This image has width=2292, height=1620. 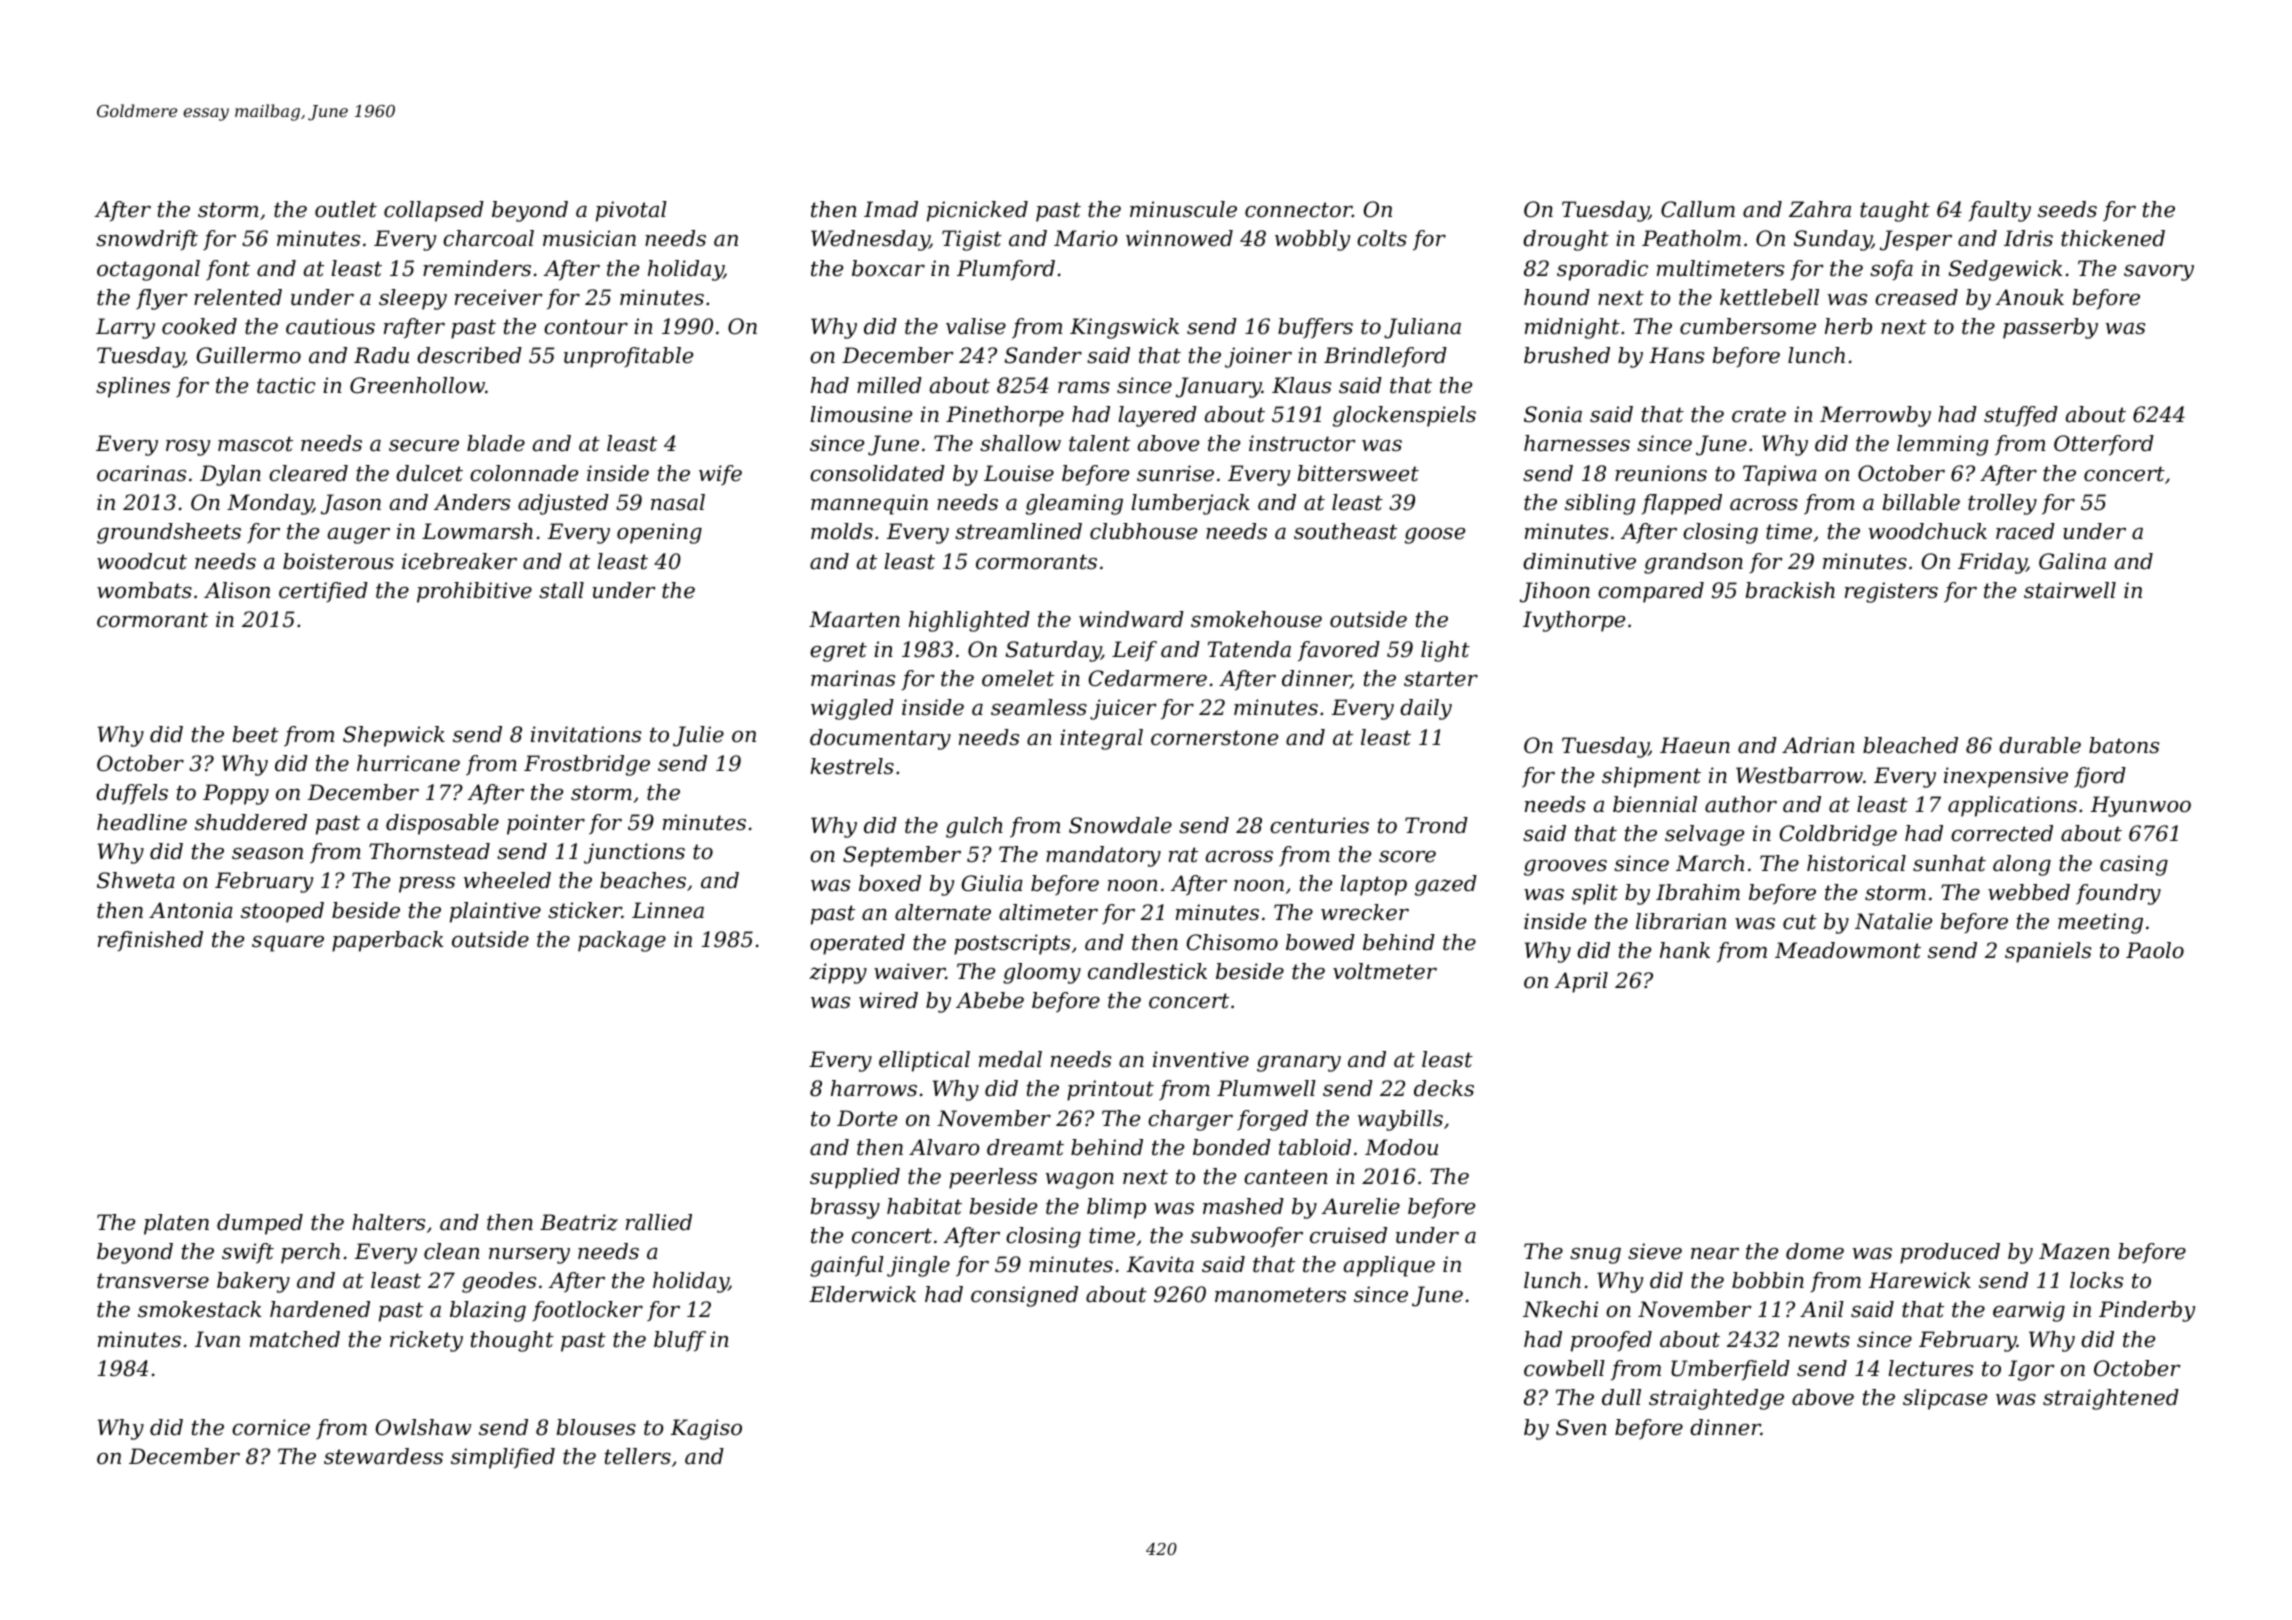 What do you see at coordinates (2067, 209) in the image?
I see `seeds` at bounding box center [2067, 209].
